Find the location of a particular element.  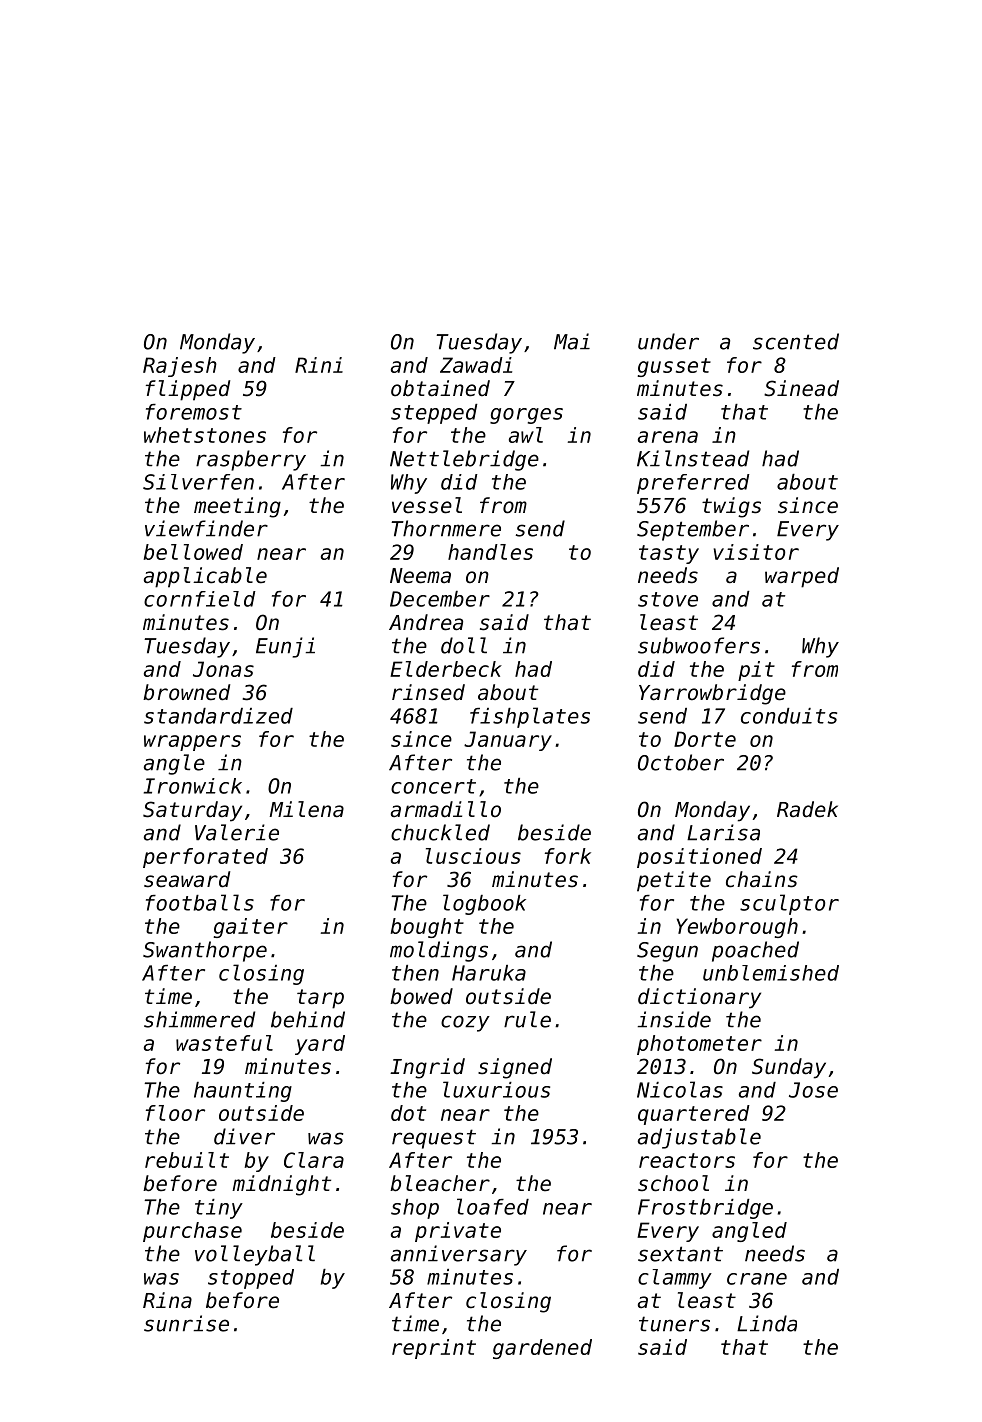

Sunday is located at coordinates (789, 1068).
